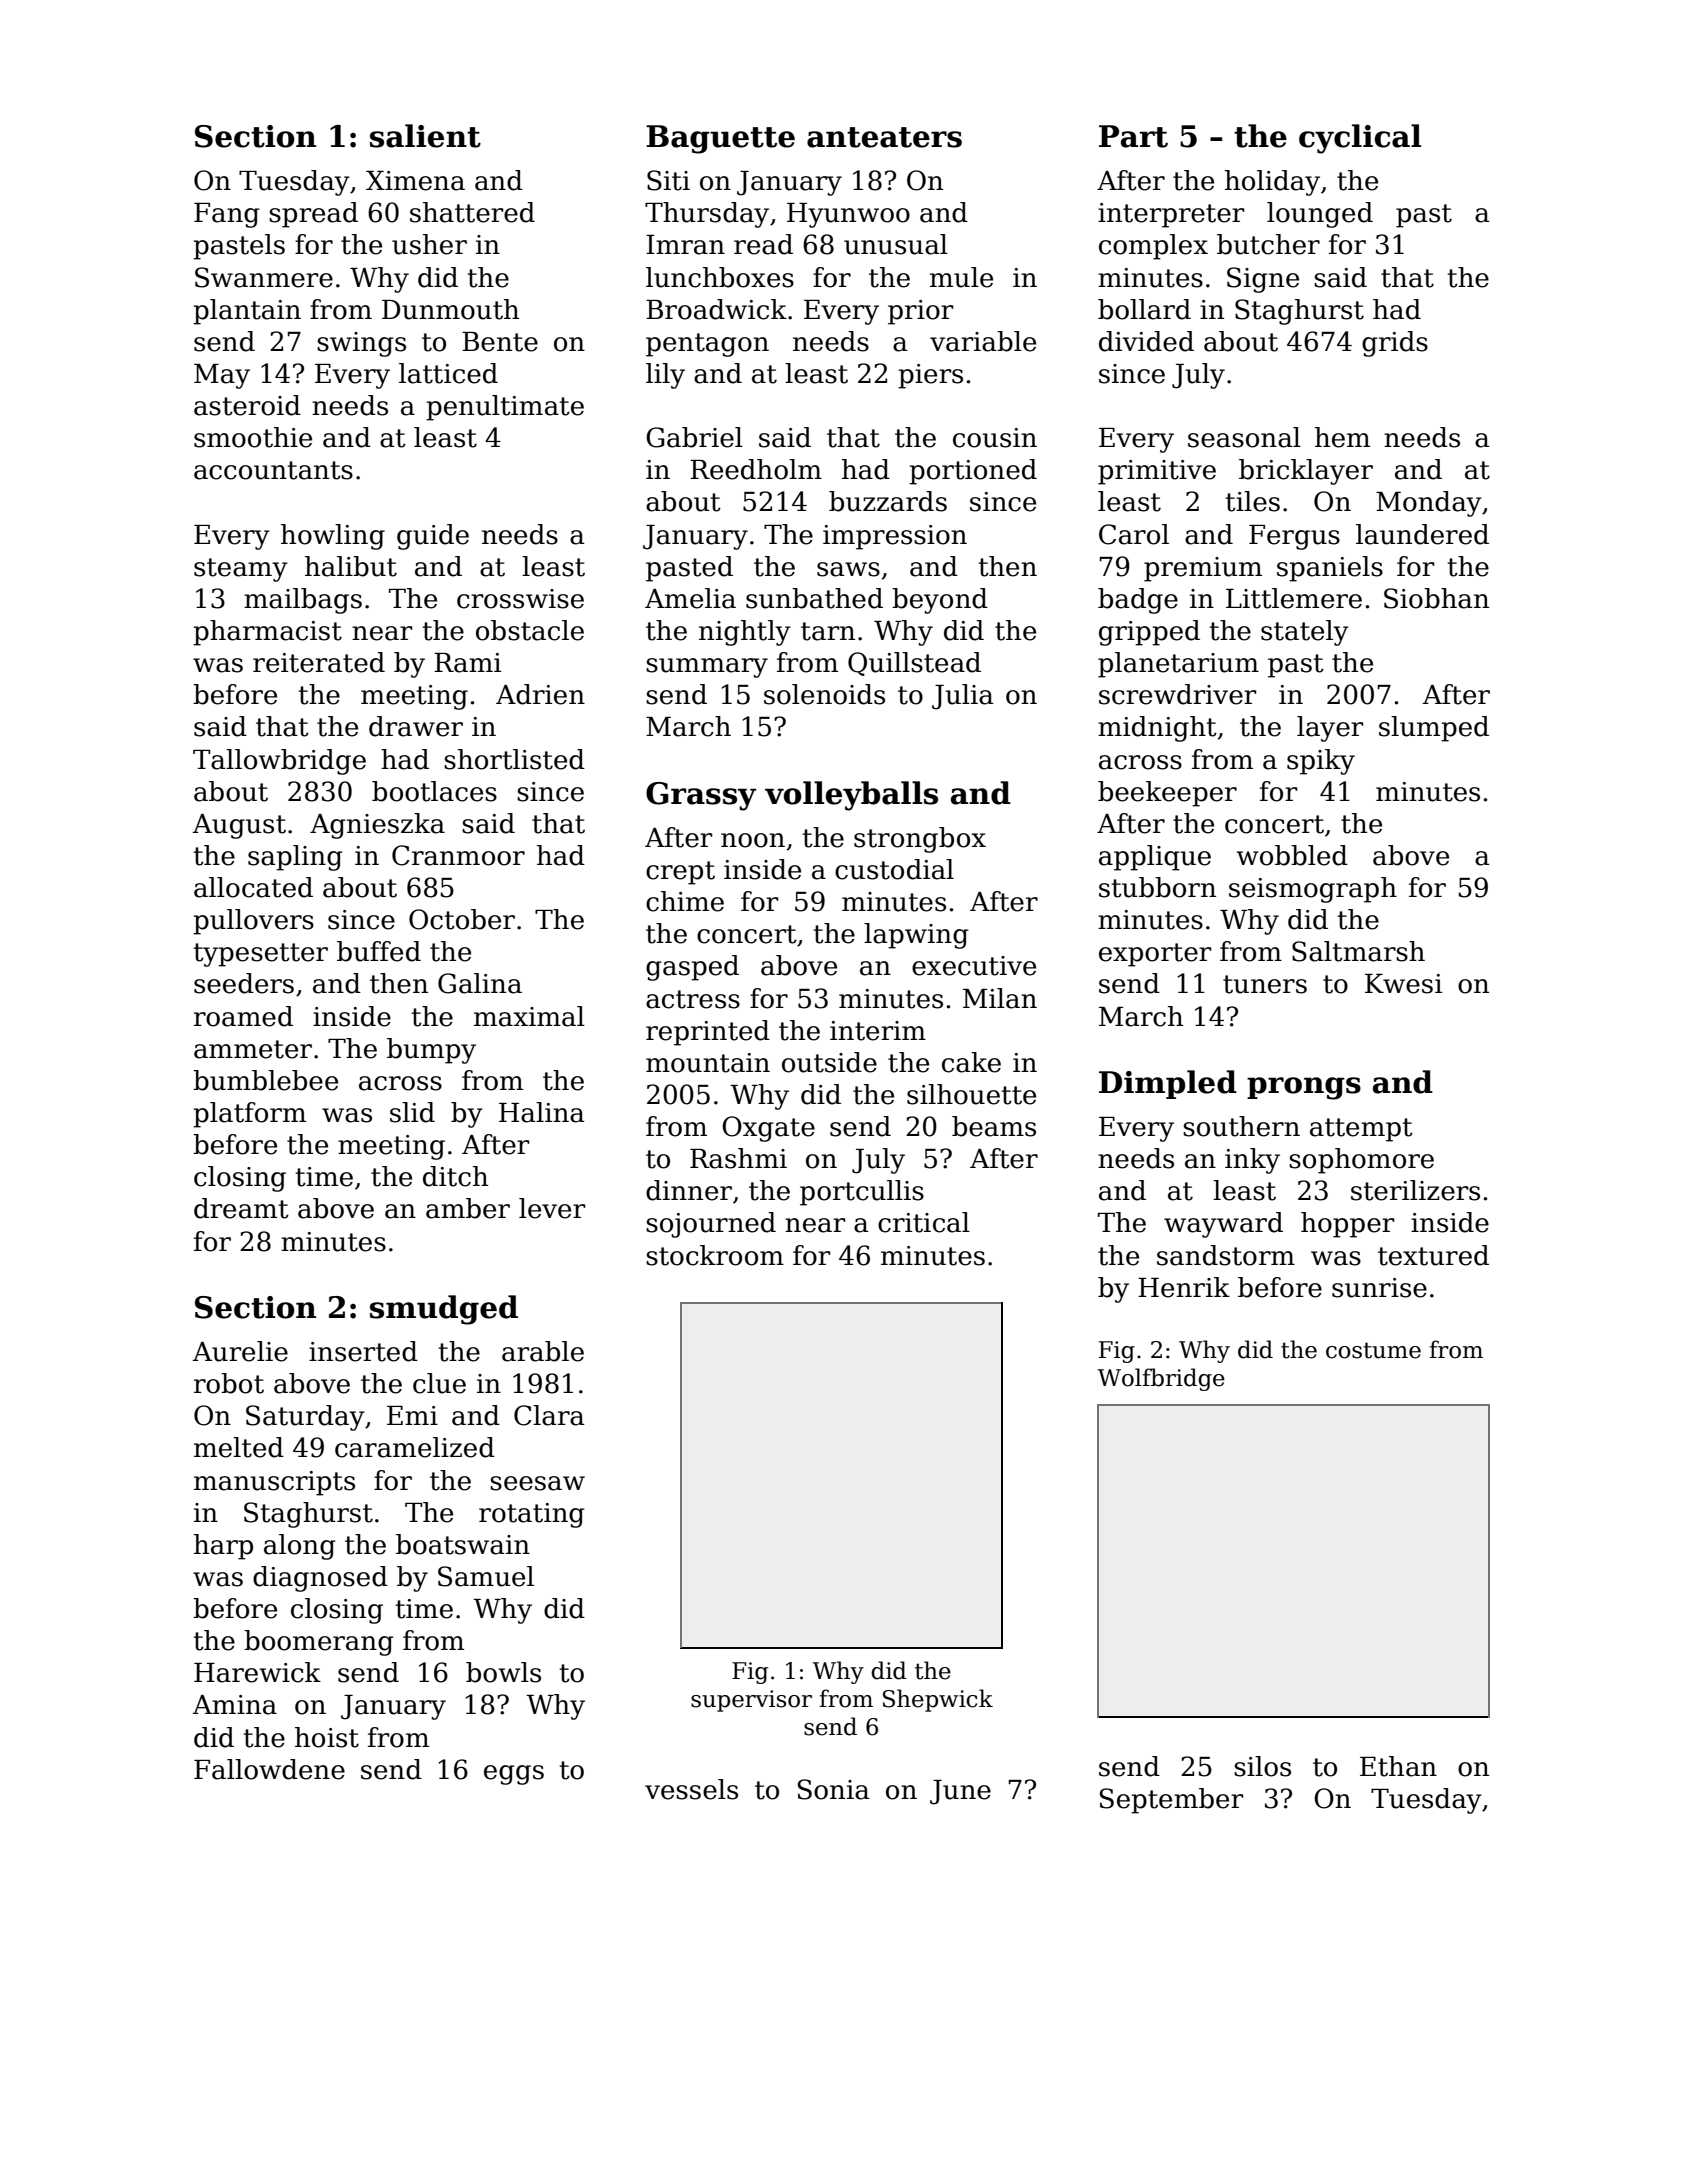 This document has height=2178, width=1683. What do you see at coordinates (995, 438) in the document?
I see `cousin` at bounding box center [995, 438].
